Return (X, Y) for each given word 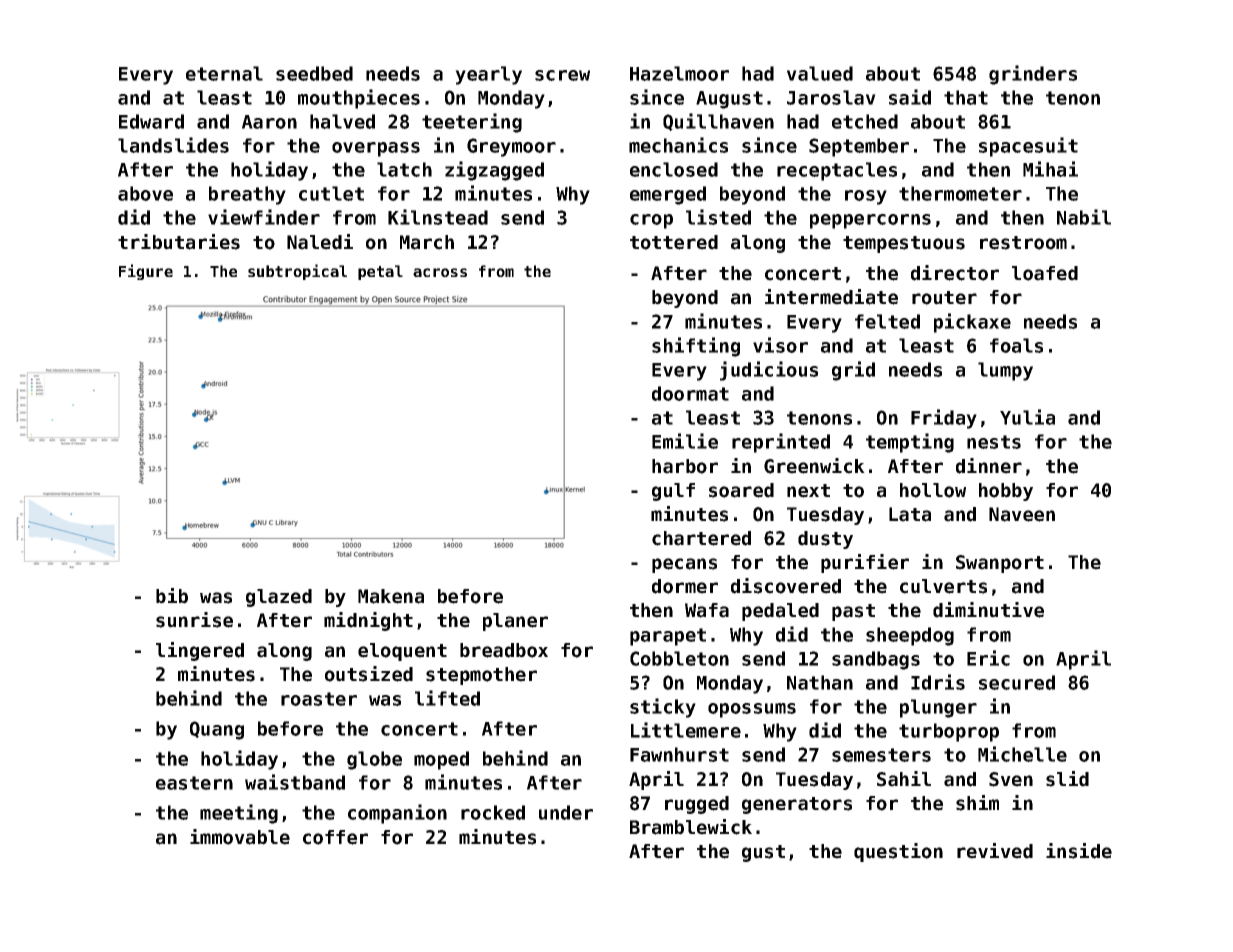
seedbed (314, 73)
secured (1017, 682)
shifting (696, 347)
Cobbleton (679, 658)
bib (172, 596)
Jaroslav (831, 97)
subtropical (297, 272)
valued (820, 73)
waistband (295, 782)
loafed (1045, 273)
